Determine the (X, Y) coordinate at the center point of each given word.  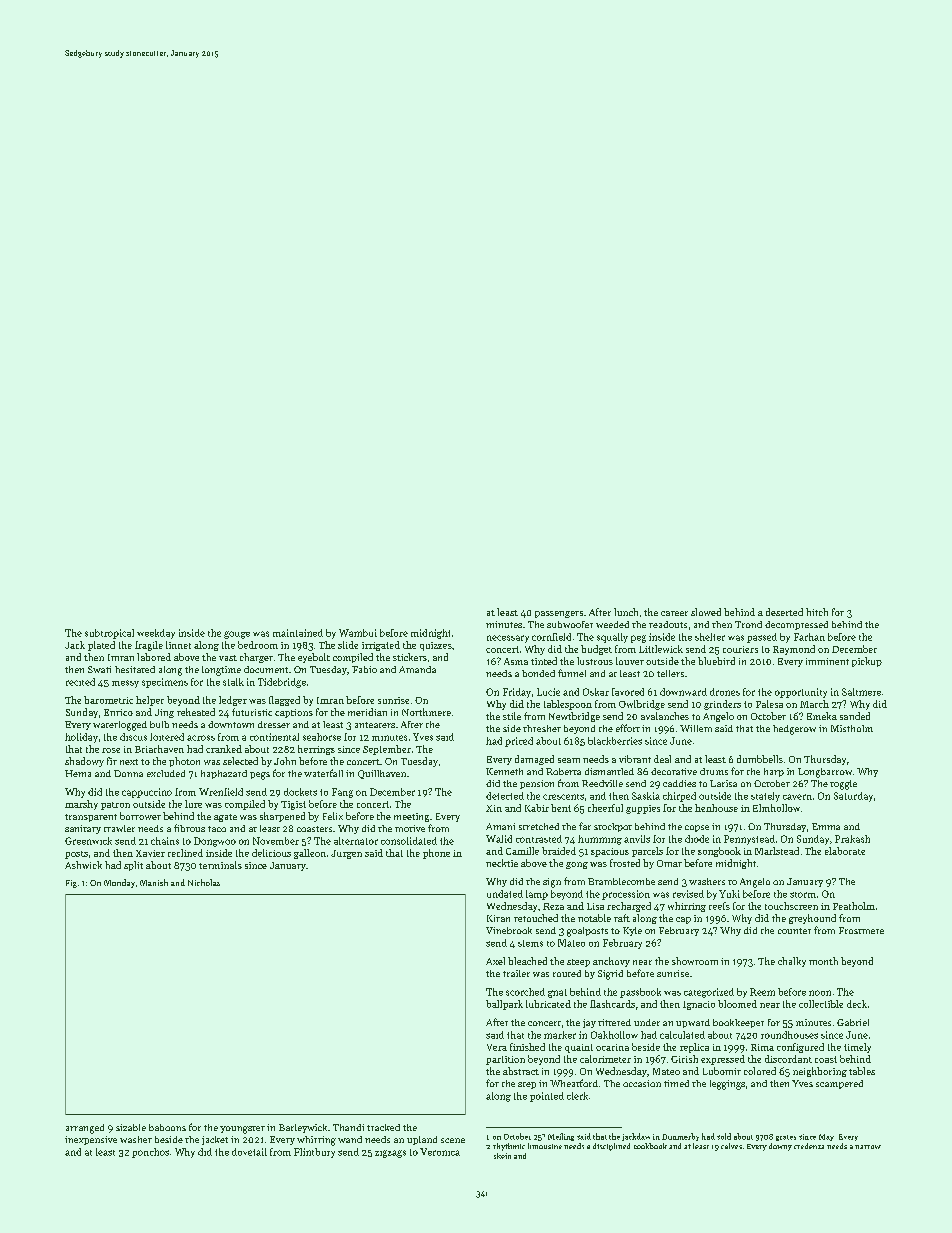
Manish (154, 882)
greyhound (812, 919)
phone (436, 854)
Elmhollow (776, 808)
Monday (119, 883)
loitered (167, 737)
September (387, 750)
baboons (167, 1127)
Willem (696, 728)
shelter (710, 637)
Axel (495, 961)
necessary (508, 639)
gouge (237, 635)
